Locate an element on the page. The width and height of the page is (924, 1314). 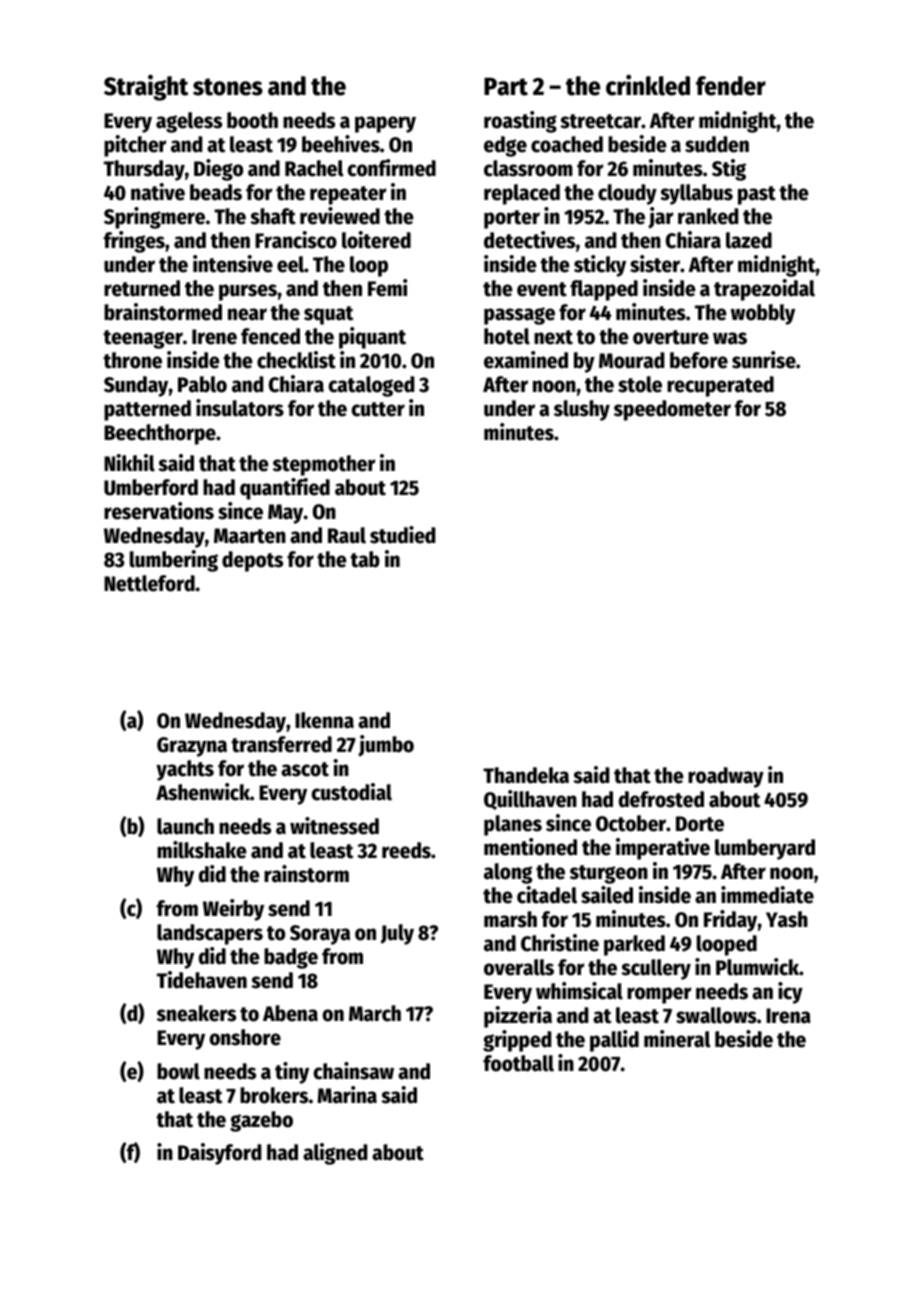
Marina is located at coordinates (347, 1095).
